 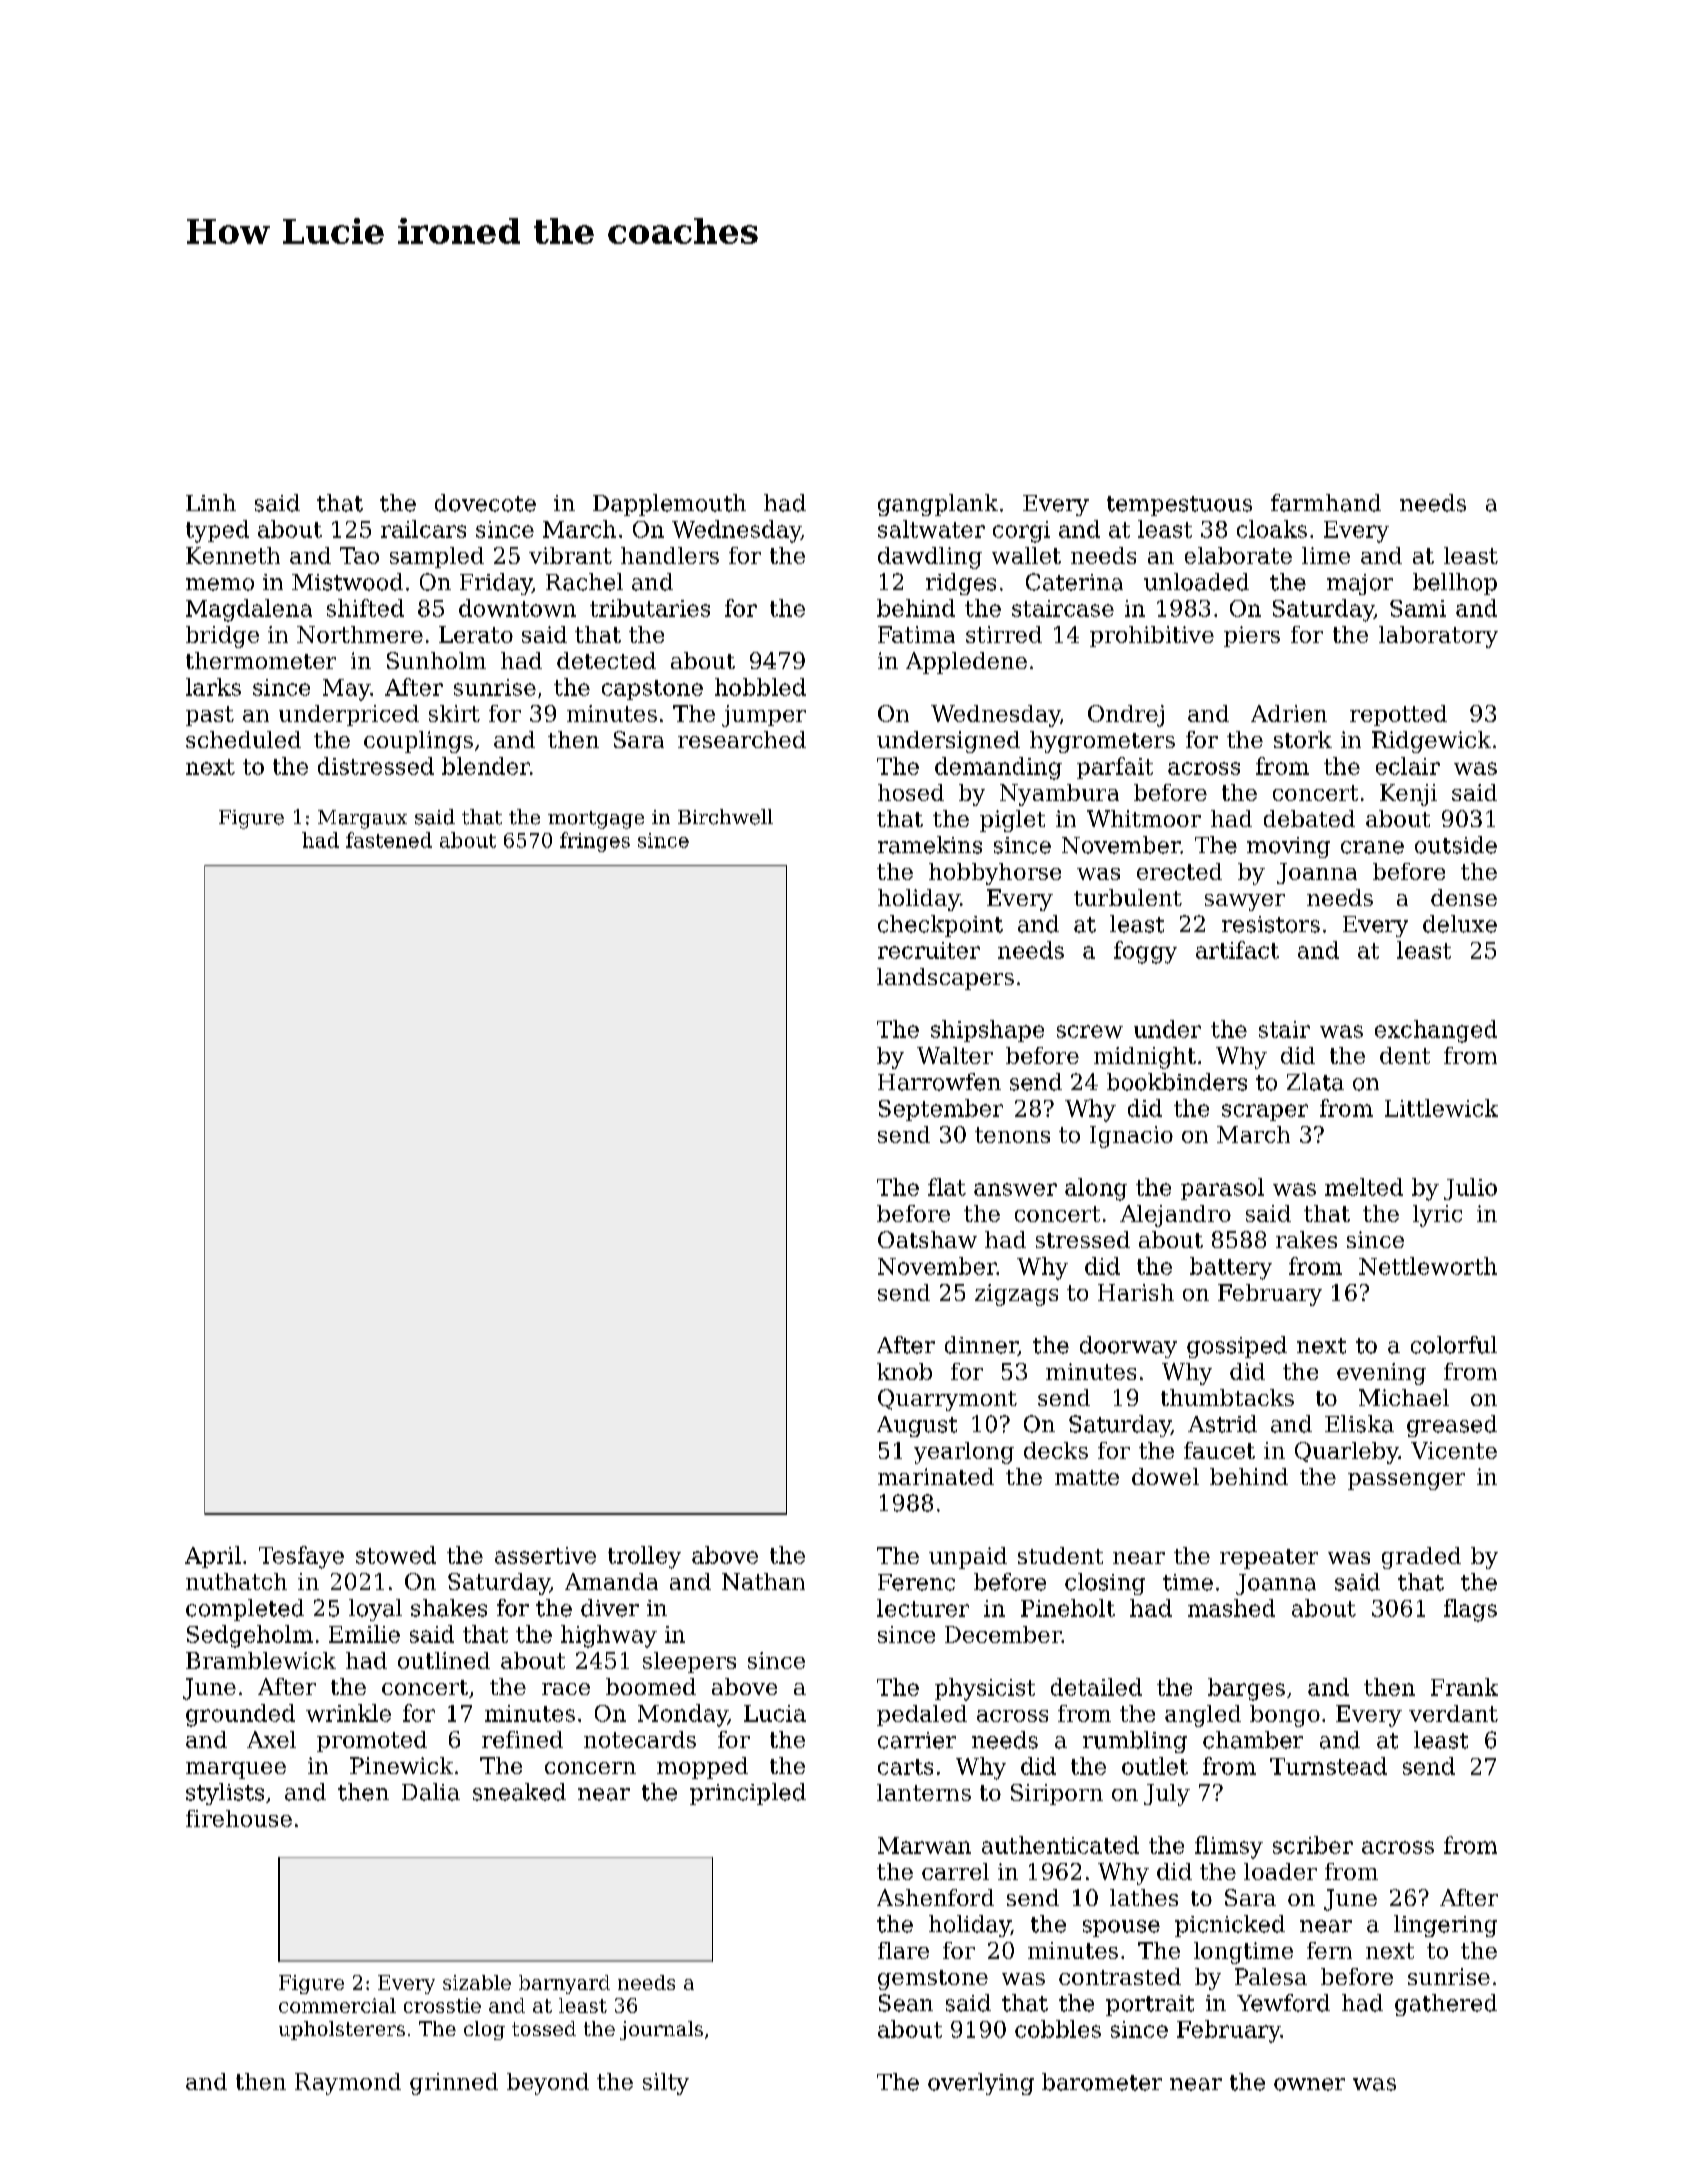 I want to click on sizable, so click(x=477, y=1982).
